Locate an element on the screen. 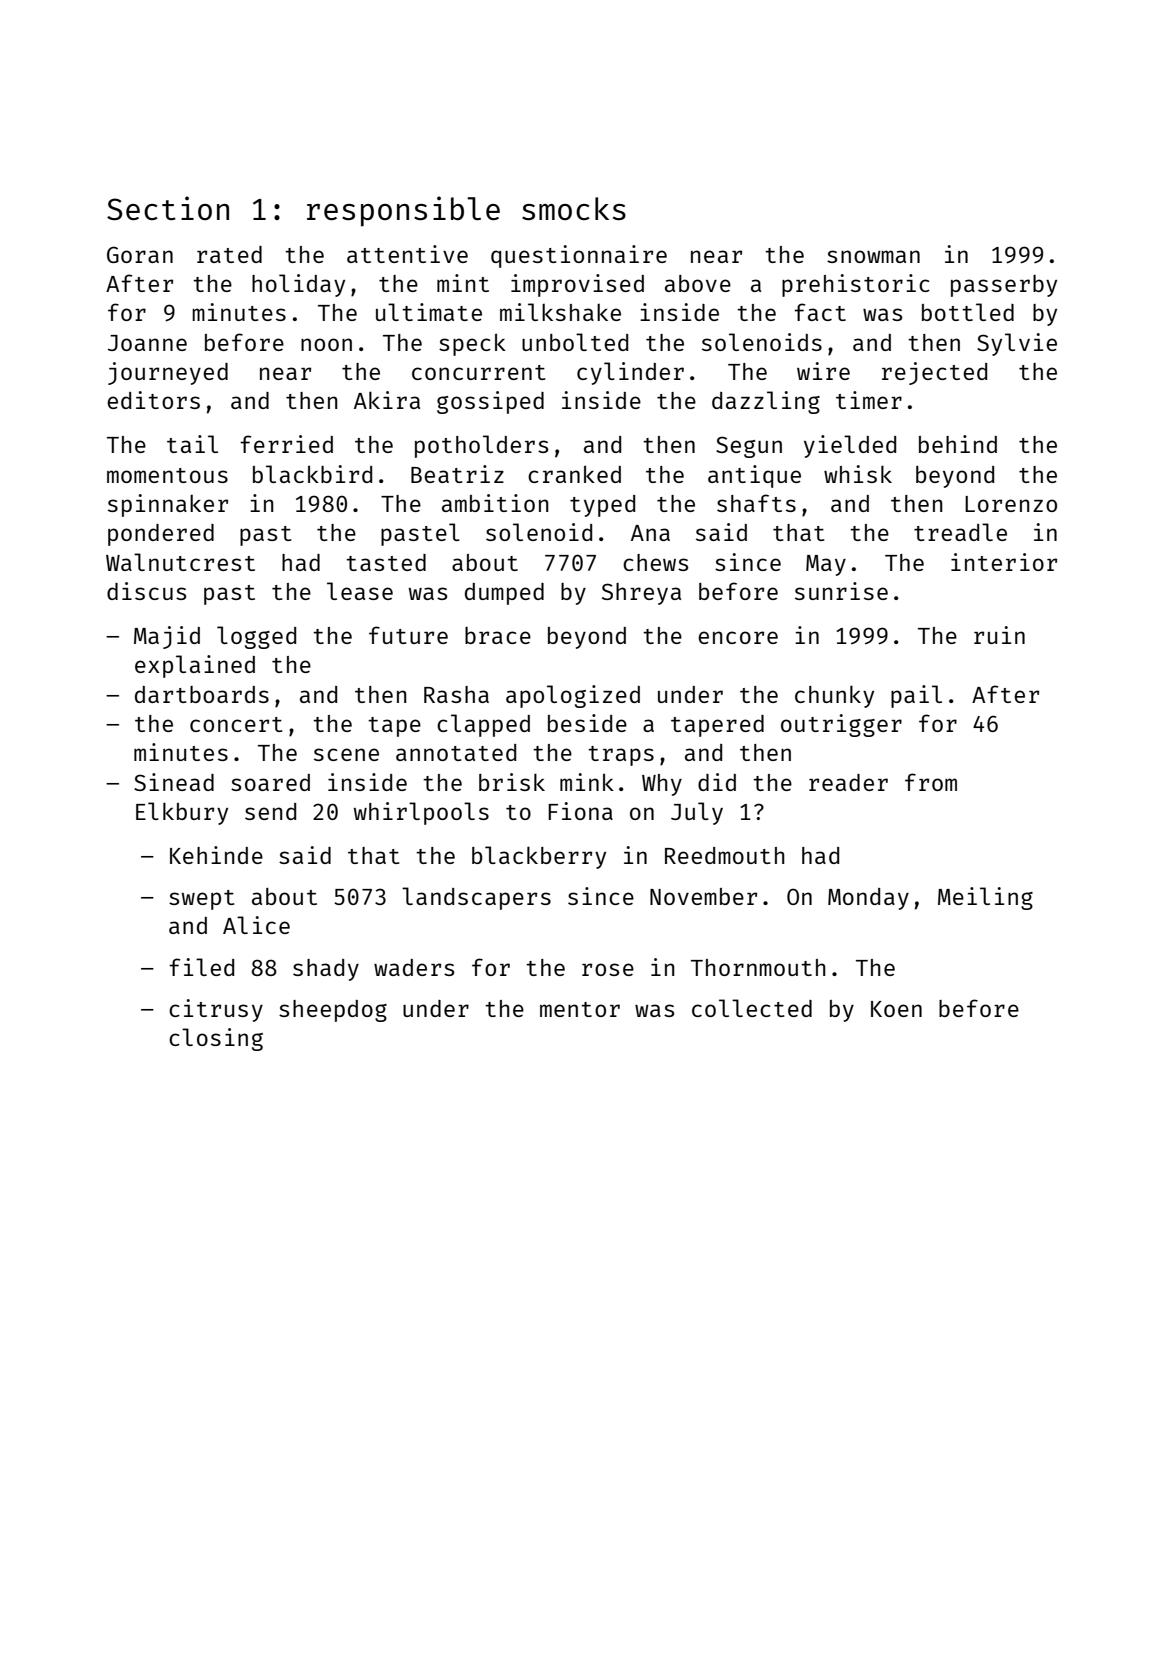 Image resolution: width=1165 pixels, height=1654 pixels. shady is located at coordinates (326, 970).
